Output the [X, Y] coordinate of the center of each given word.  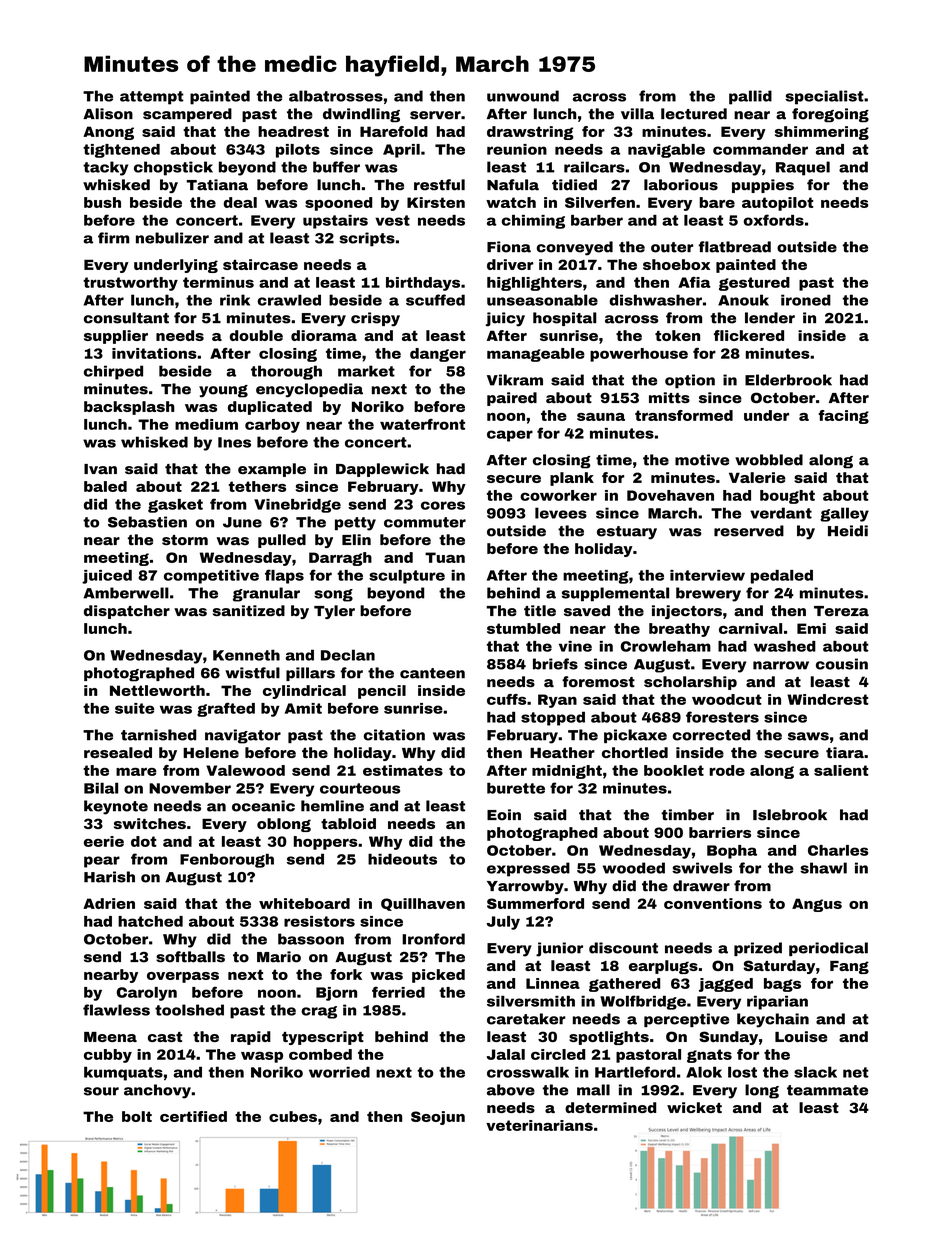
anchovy [157, 1091]
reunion [517, 149]
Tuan [445, 557]
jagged [726, 985]
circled [558, 1054]
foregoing [830, 115]
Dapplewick [382, 470]
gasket [175, 506]
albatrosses [336, 96]
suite [134, 708]
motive [702, 460]
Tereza [841, 611]
